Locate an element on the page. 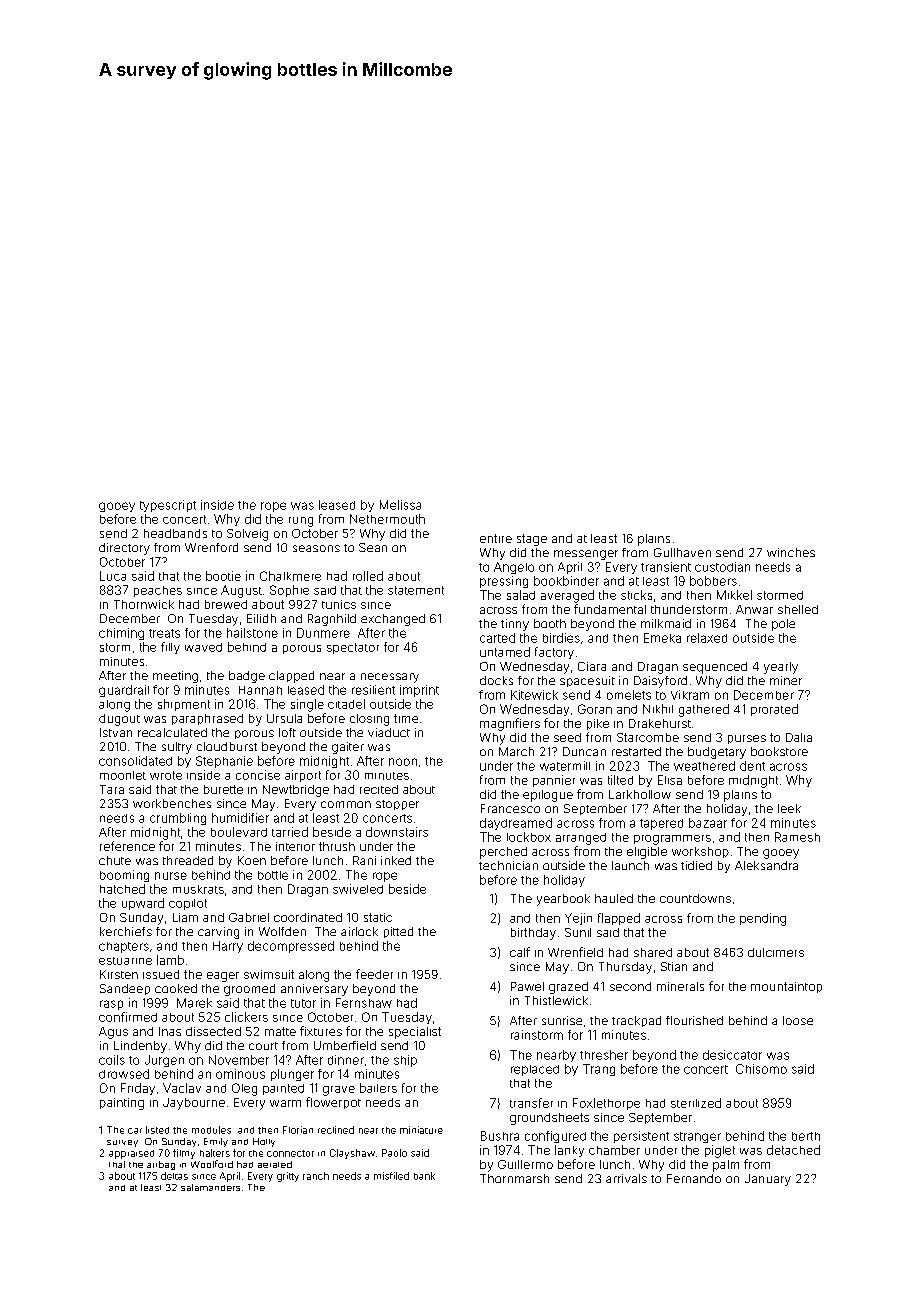  bailers is located at coordinates (378, 1088).
